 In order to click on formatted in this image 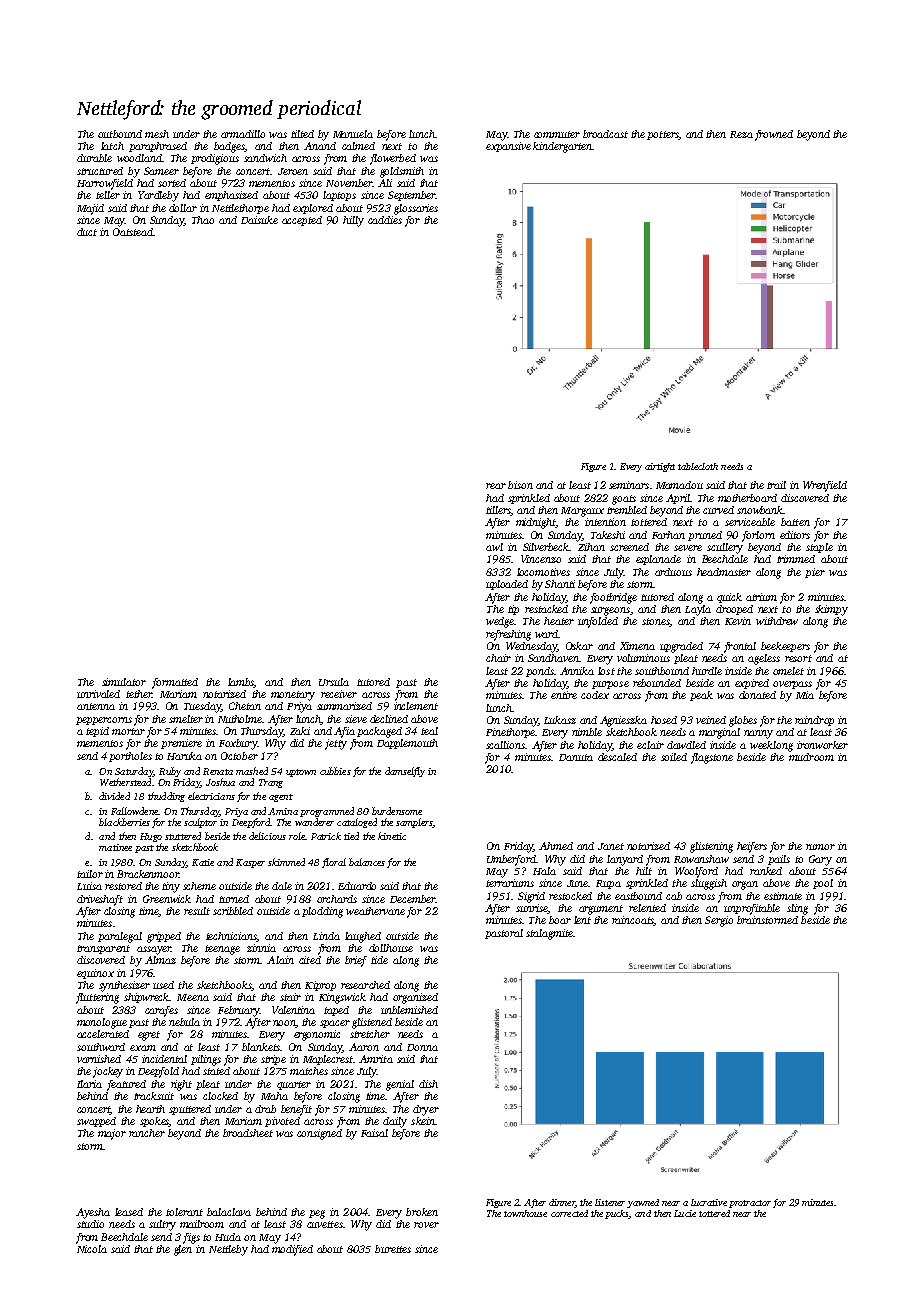, I will do `click(175, 683)`.
